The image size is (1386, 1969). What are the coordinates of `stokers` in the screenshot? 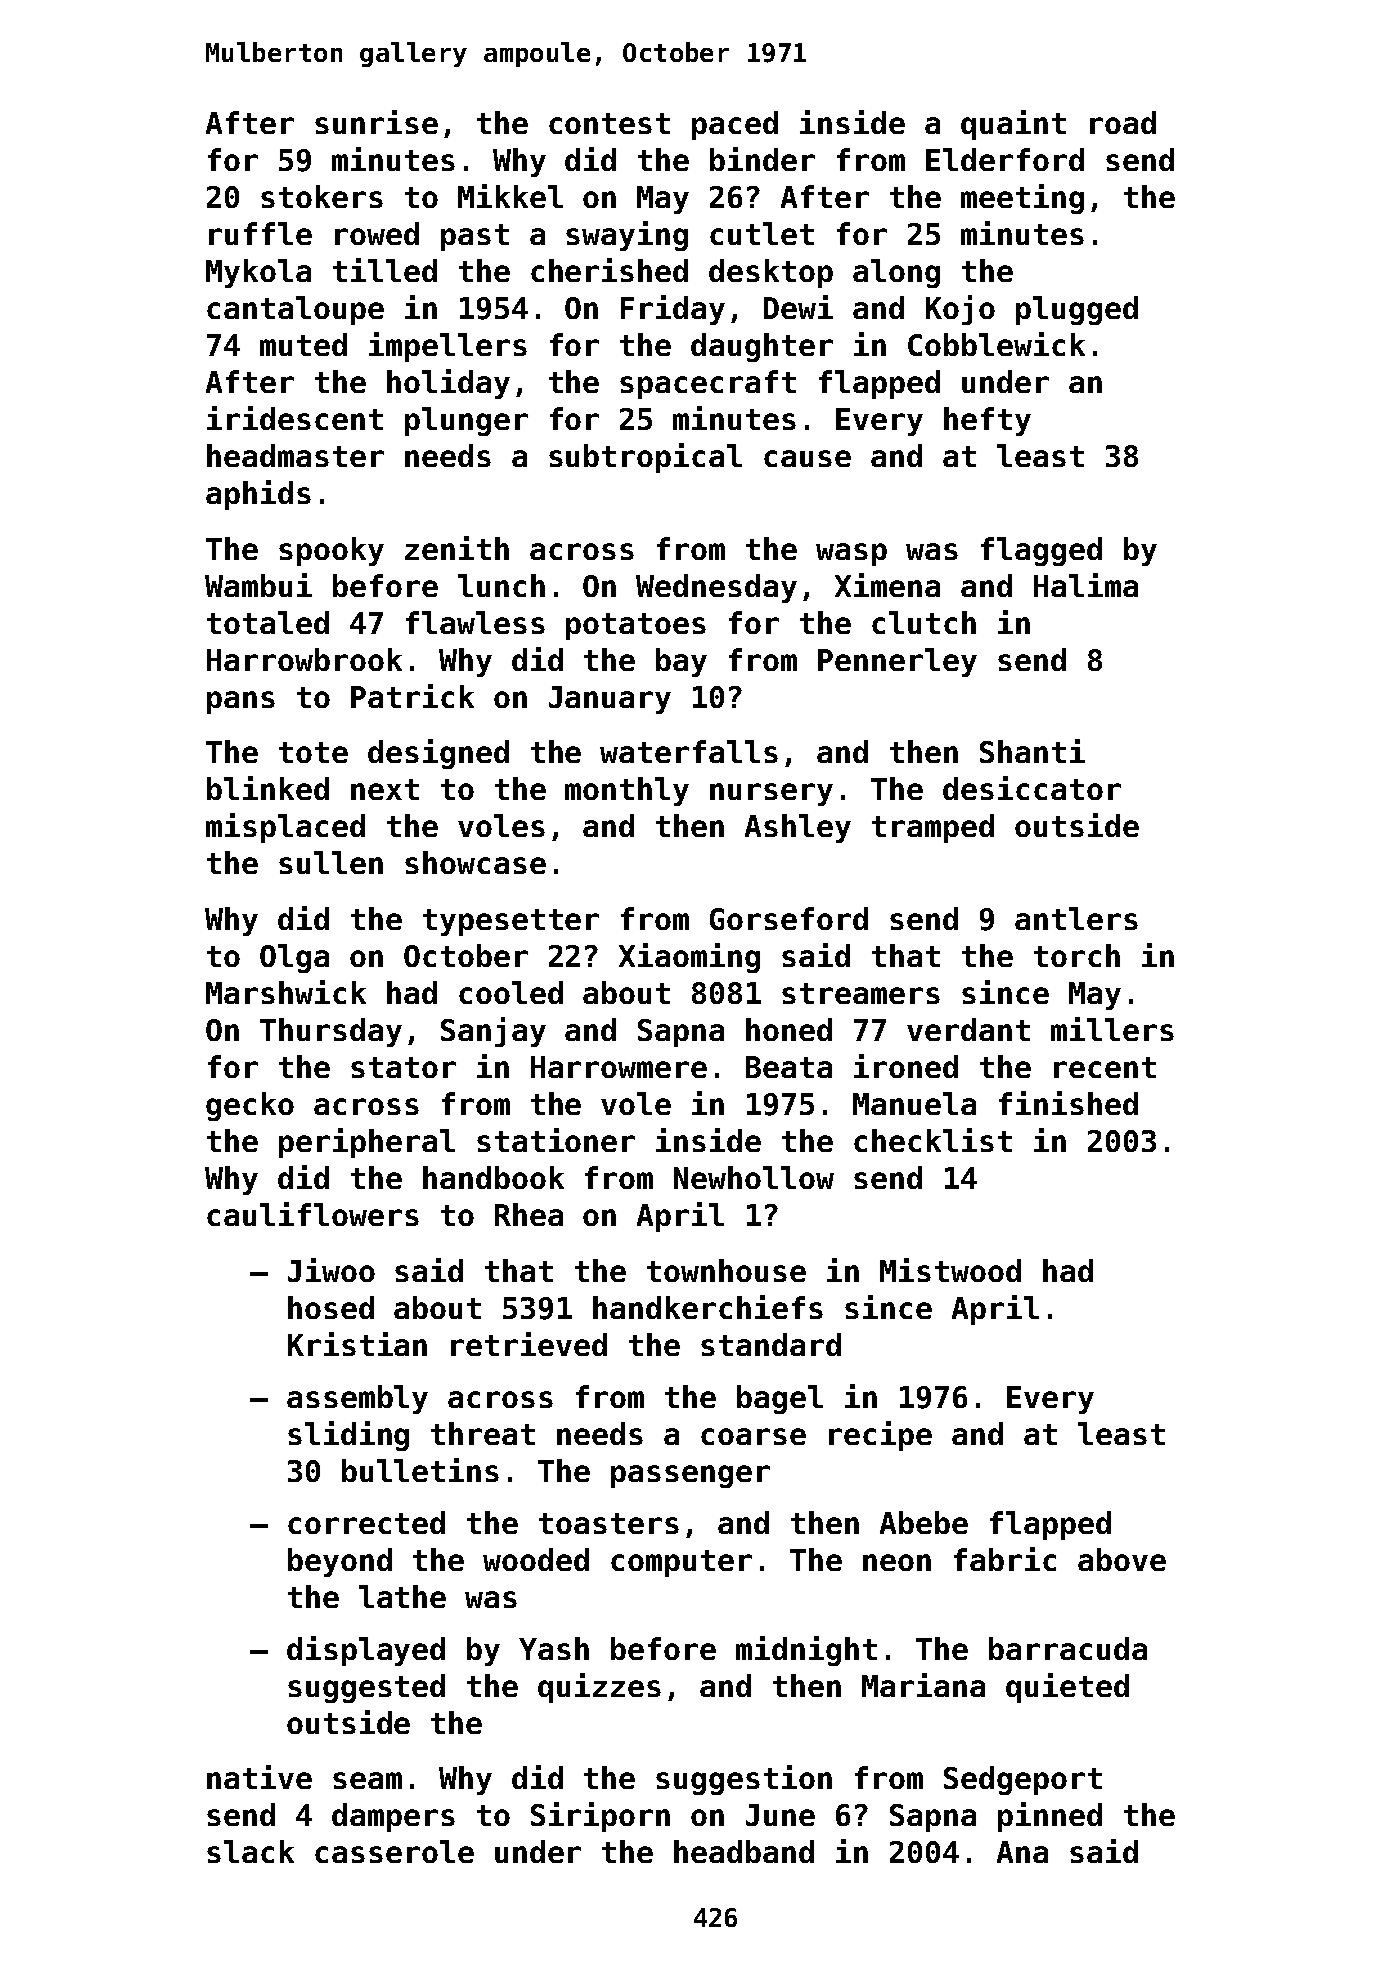 It's located at (322, 196).
